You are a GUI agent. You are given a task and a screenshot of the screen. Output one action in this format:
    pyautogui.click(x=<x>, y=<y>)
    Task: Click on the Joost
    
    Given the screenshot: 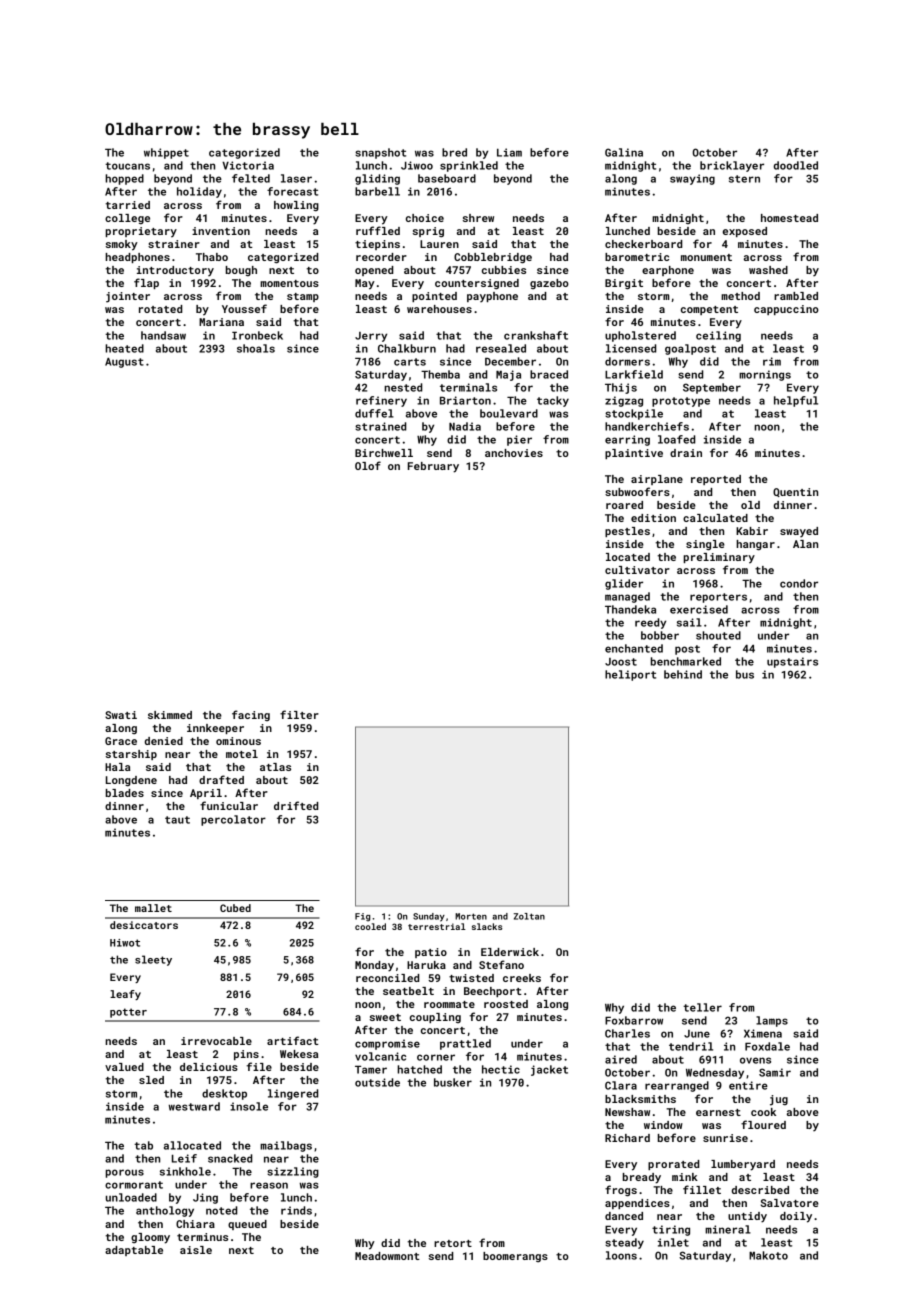 What is the action you would take?
    pyautogui.click(x=621, y=662)
